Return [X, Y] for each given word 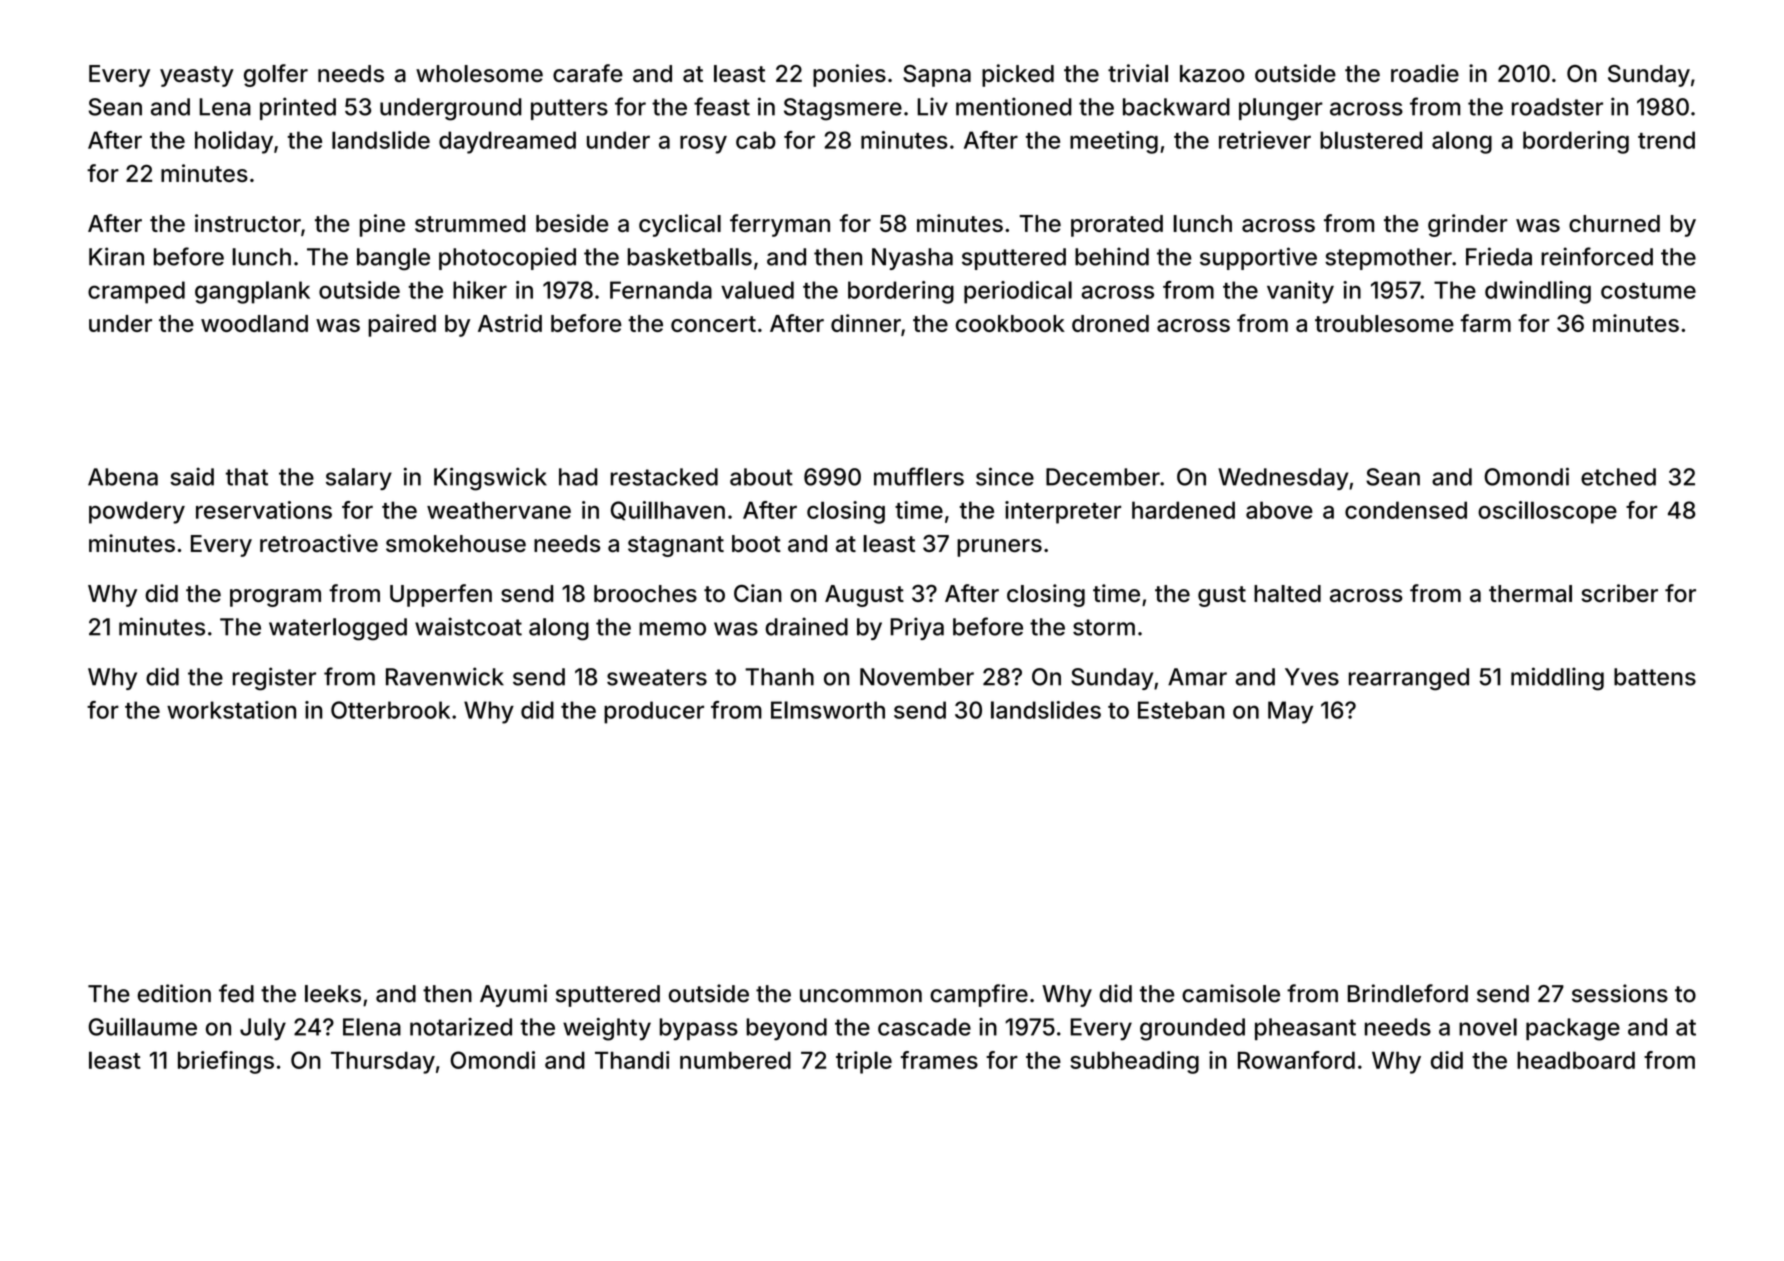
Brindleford [1408, 993]
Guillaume [142, 1027]
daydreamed [507, 142]
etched [1618, 477]
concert [713, 324]
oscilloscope [1547, 512]
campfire [979, 995]
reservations [264, 510]
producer [654, 712]
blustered [1371, 140]
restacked [664, 477]
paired [402, 325]
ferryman [780, 225]
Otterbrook [390, 710]
